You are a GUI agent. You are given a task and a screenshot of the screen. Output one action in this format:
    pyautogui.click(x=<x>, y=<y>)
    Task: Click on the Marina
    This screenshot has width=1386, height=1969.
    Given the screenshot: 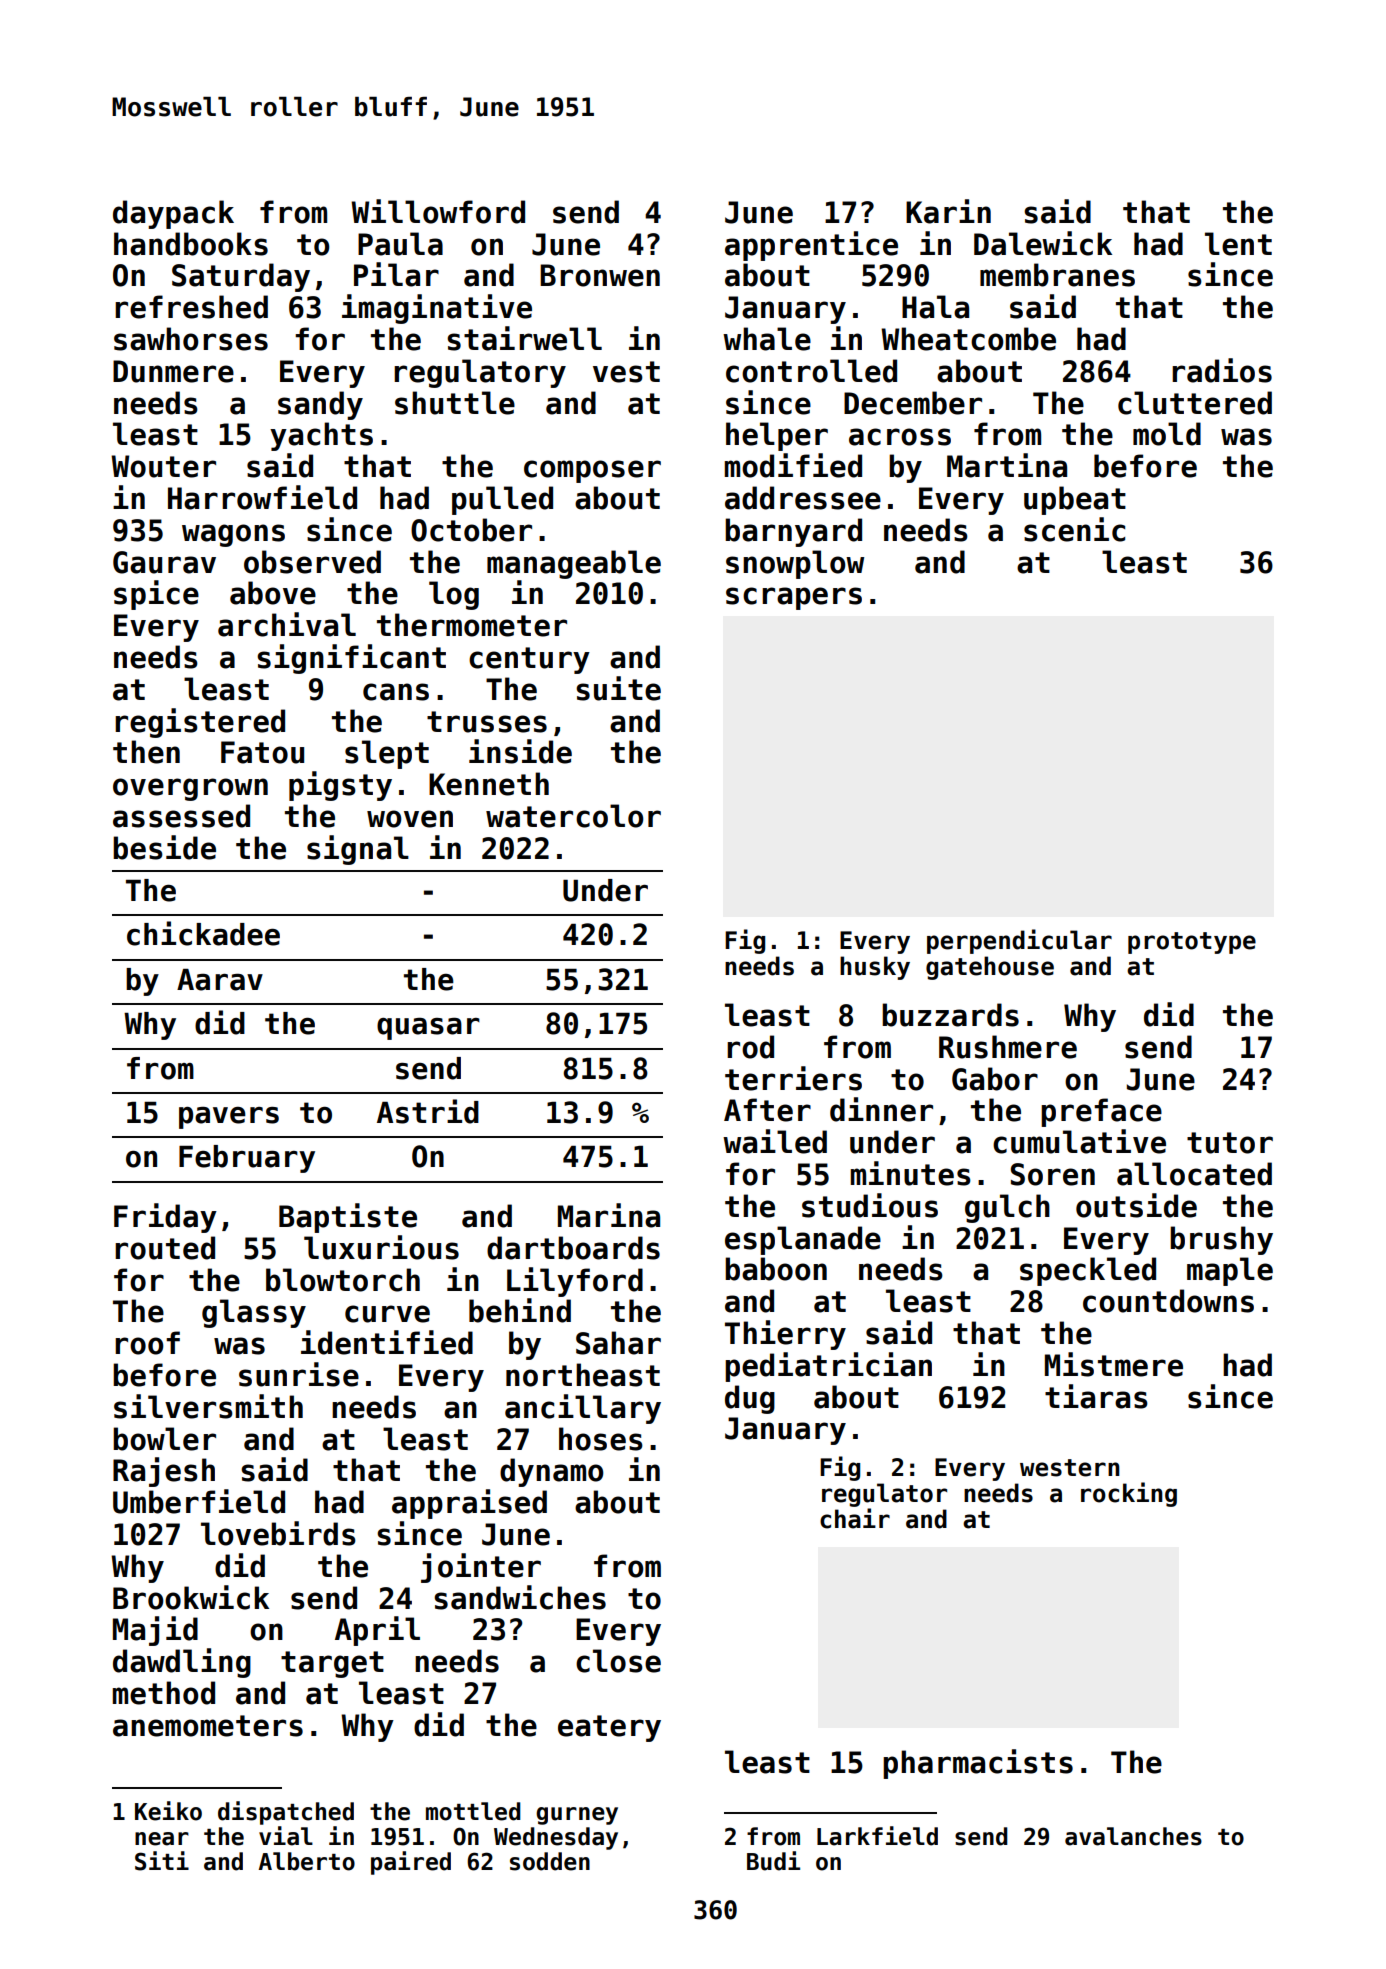 What is the action you would take?
    pyautogui.click(x=609, y=1215)
